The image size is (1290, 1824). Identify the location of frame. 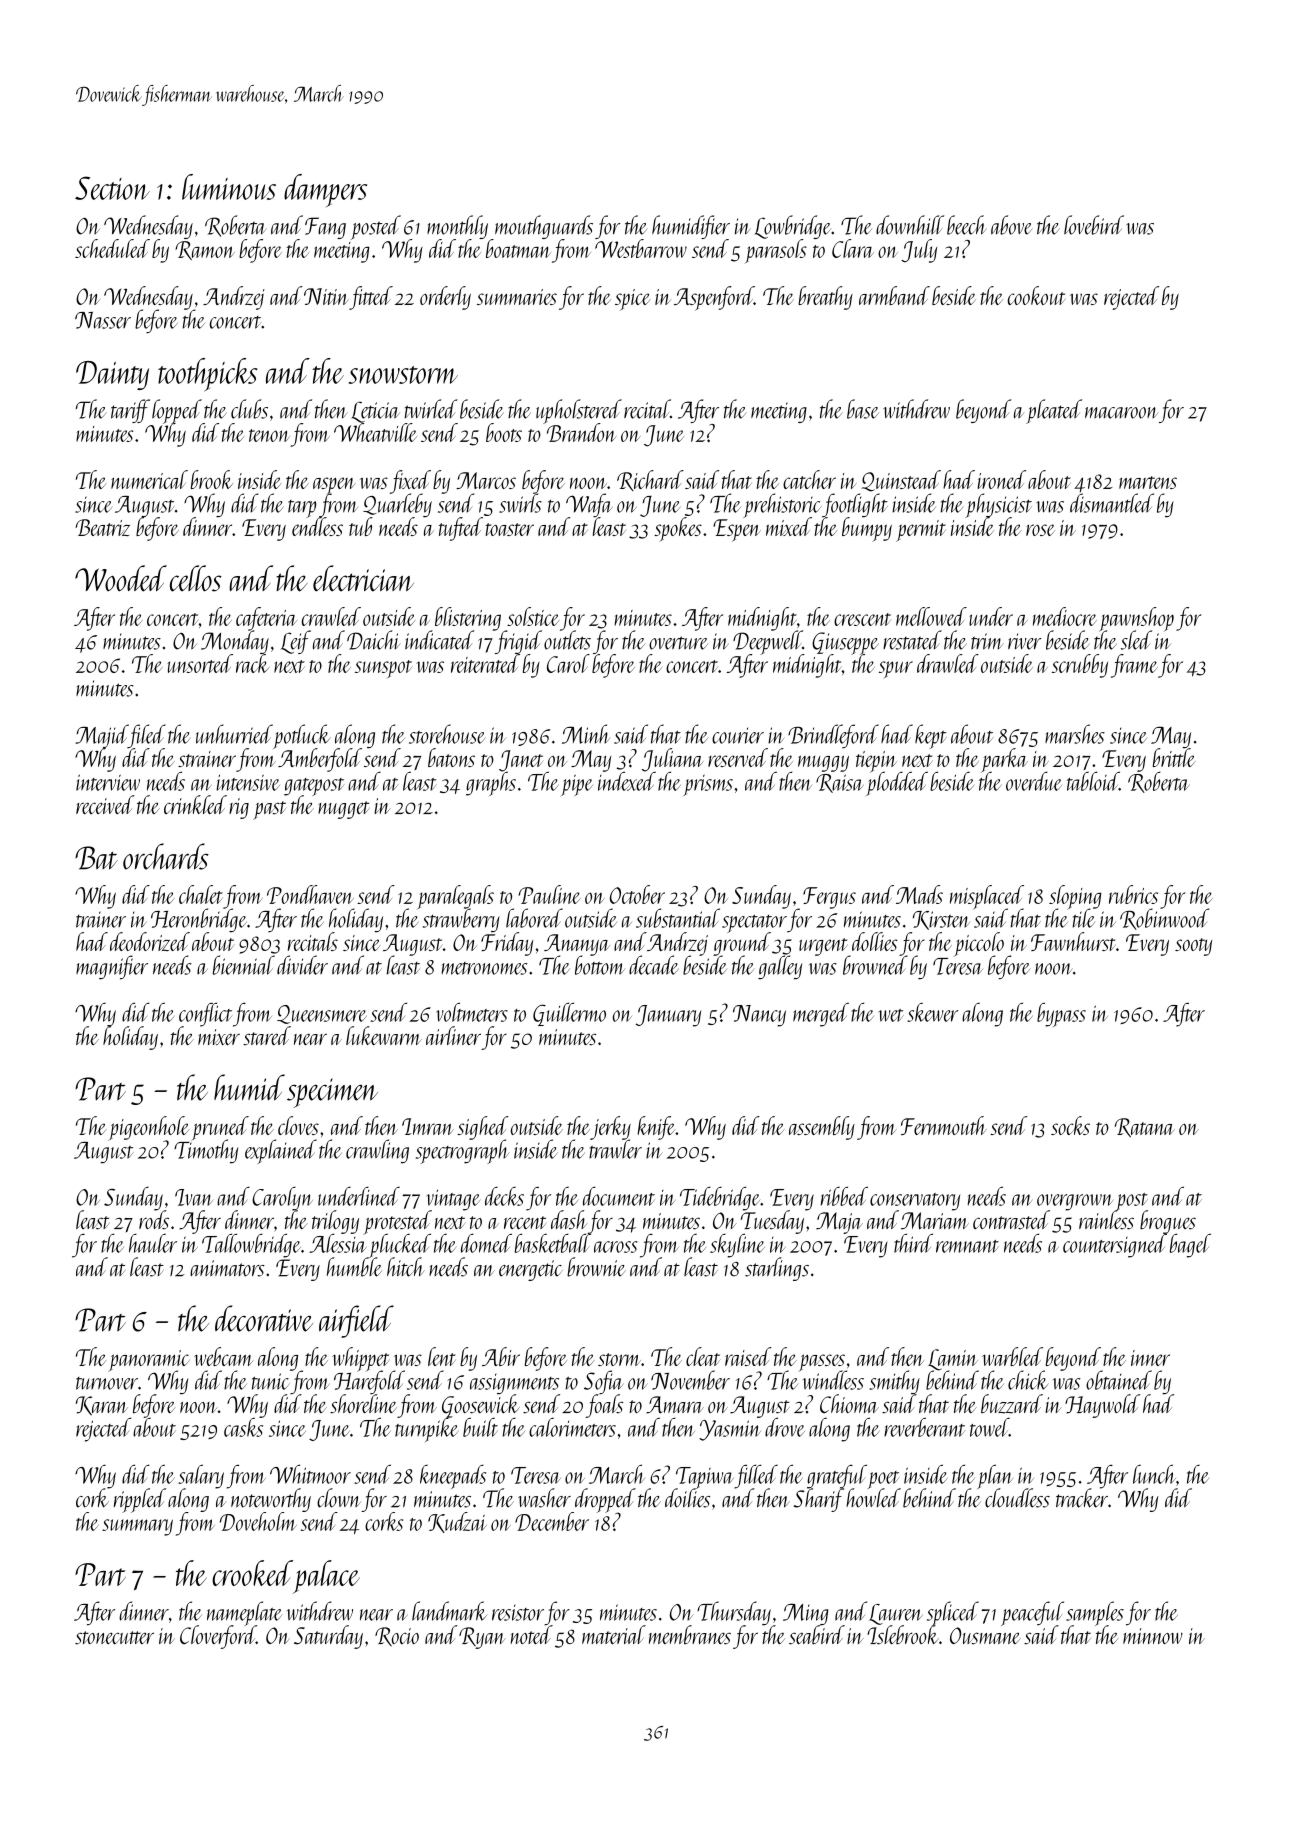
(1134, 666).
